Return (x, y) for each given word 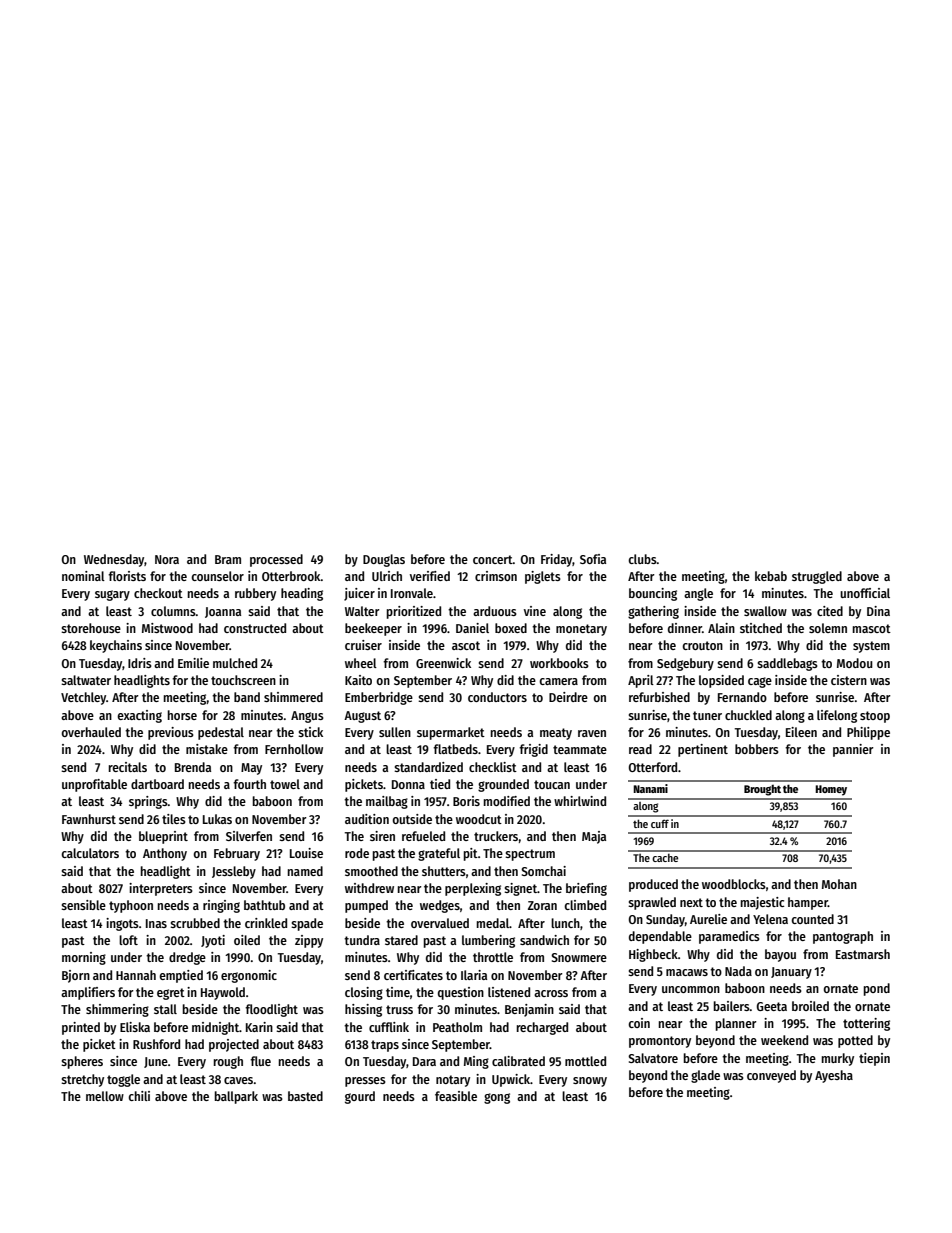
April (641, 681)
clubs (642, 559)
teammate (580, 749)
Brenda (193, 767)
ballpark (236, 1097)
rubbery (255, 594)
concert (493, 559)
